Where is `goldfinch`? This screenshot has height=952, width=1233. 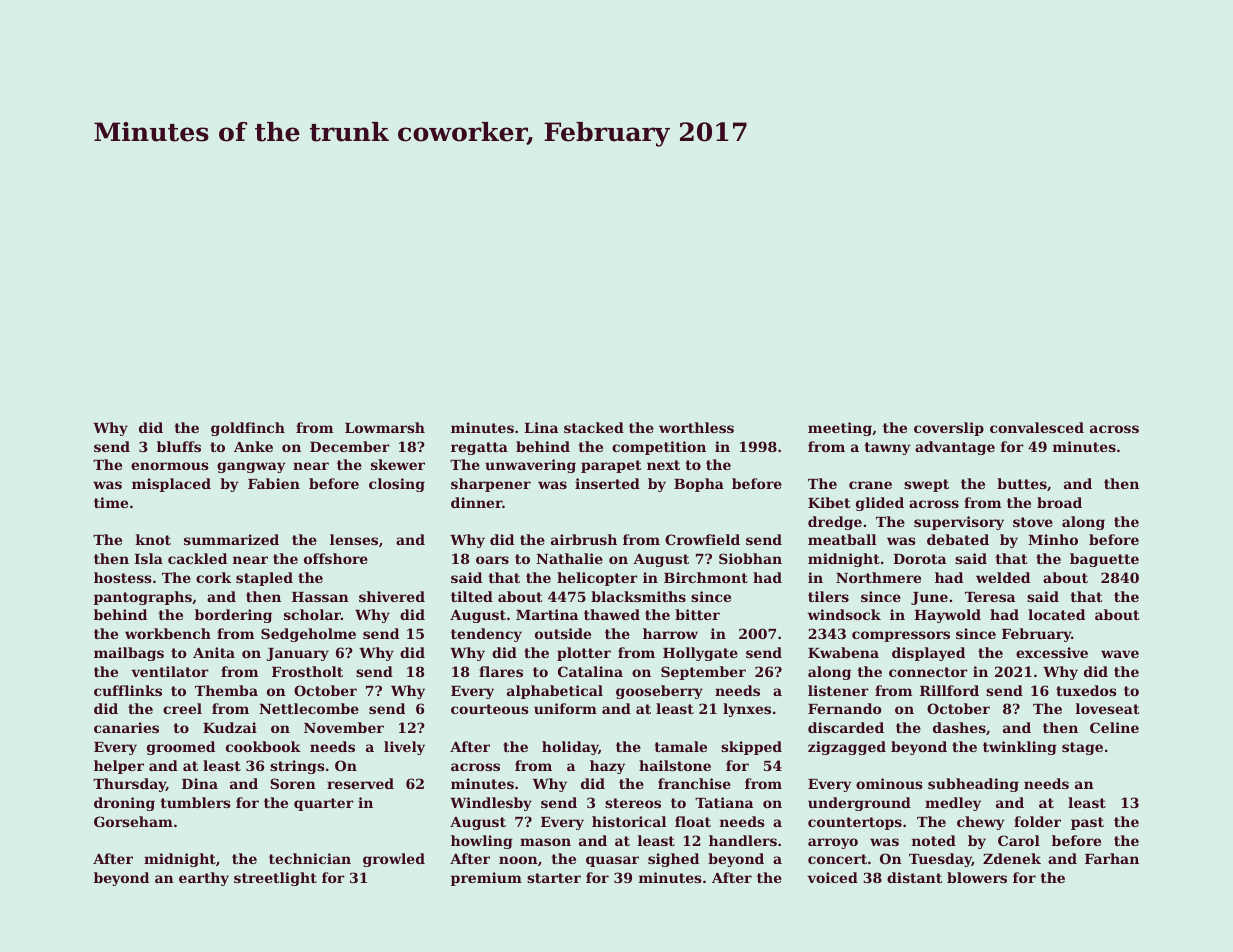 goldfinch is located at coordinates (248, 429).
